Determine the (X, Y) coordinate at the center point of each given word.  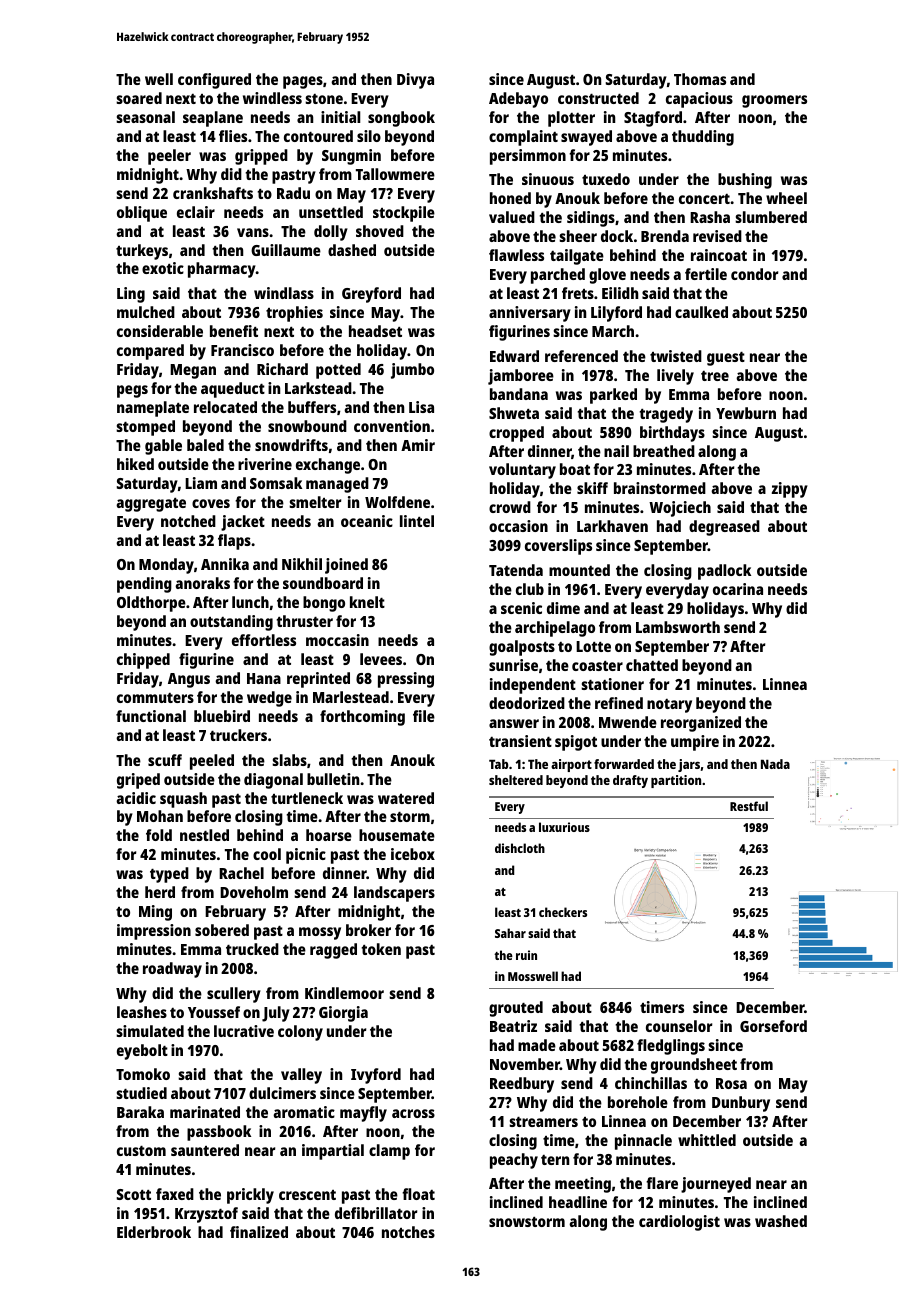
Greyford (371, 295)
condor (754, 274)
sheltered (516, 780)
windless (272, 98)
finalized (259, 1232)
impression (154, 932)
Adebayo (518, 100)
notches (408, 1232)
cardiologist (679, 1223)
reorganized (701, 724)
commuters (155, 698)
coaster (597, 666)
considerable (160, 331)
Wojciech (680, 509)
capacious (699, 100)
